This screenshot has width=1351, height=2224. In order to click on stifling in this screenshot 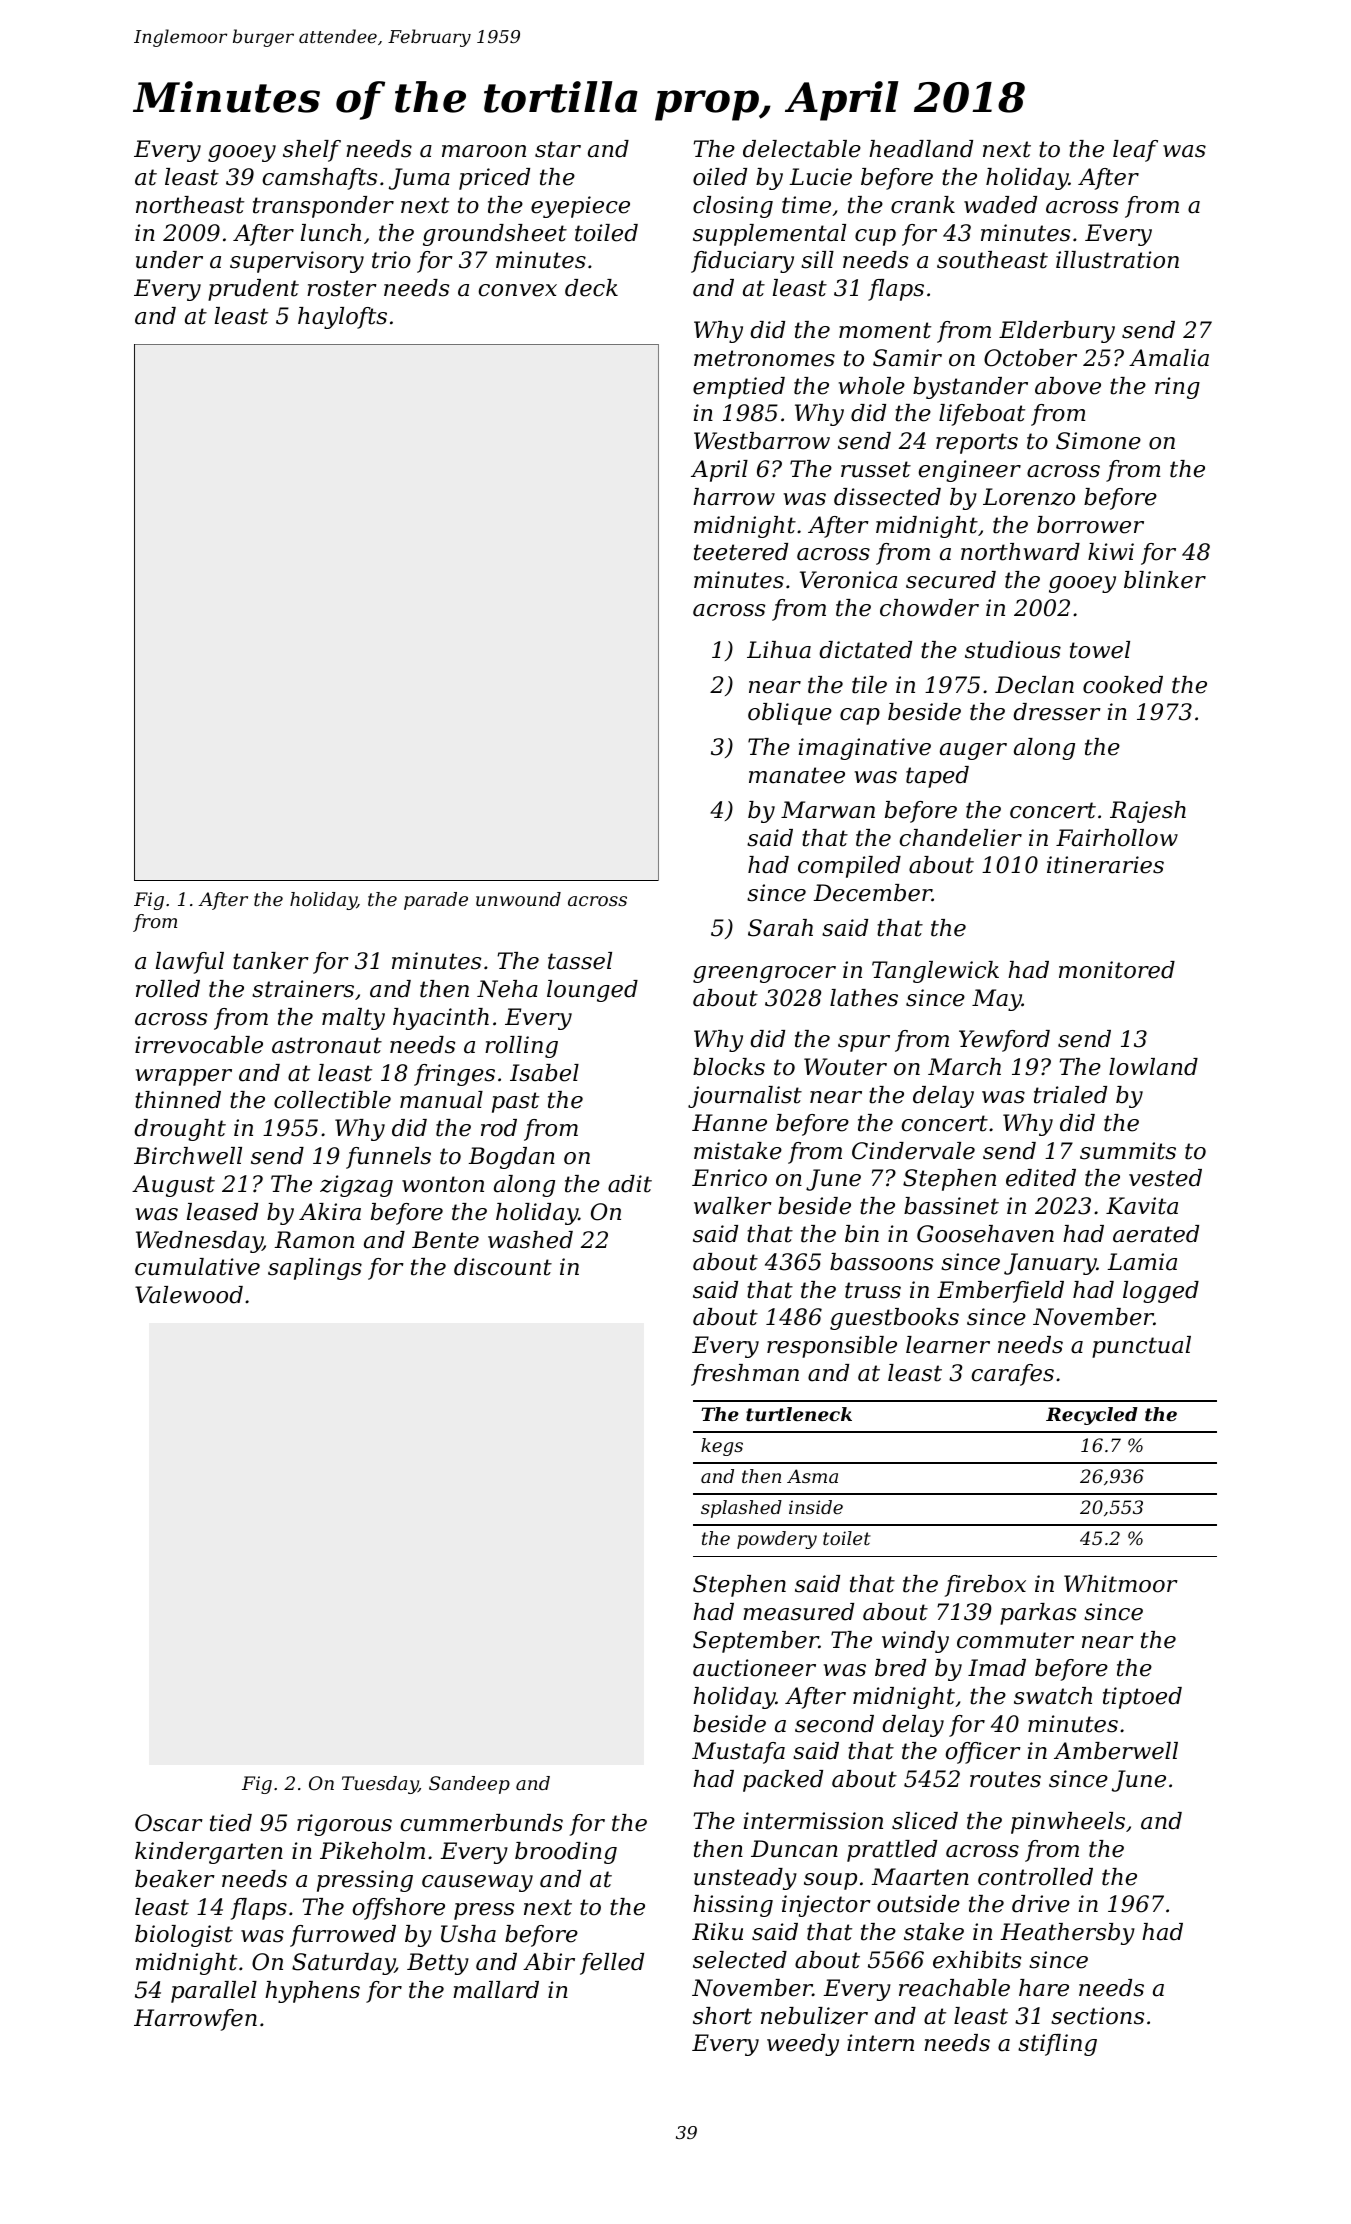, I will do `click(1057, 2045)`.
